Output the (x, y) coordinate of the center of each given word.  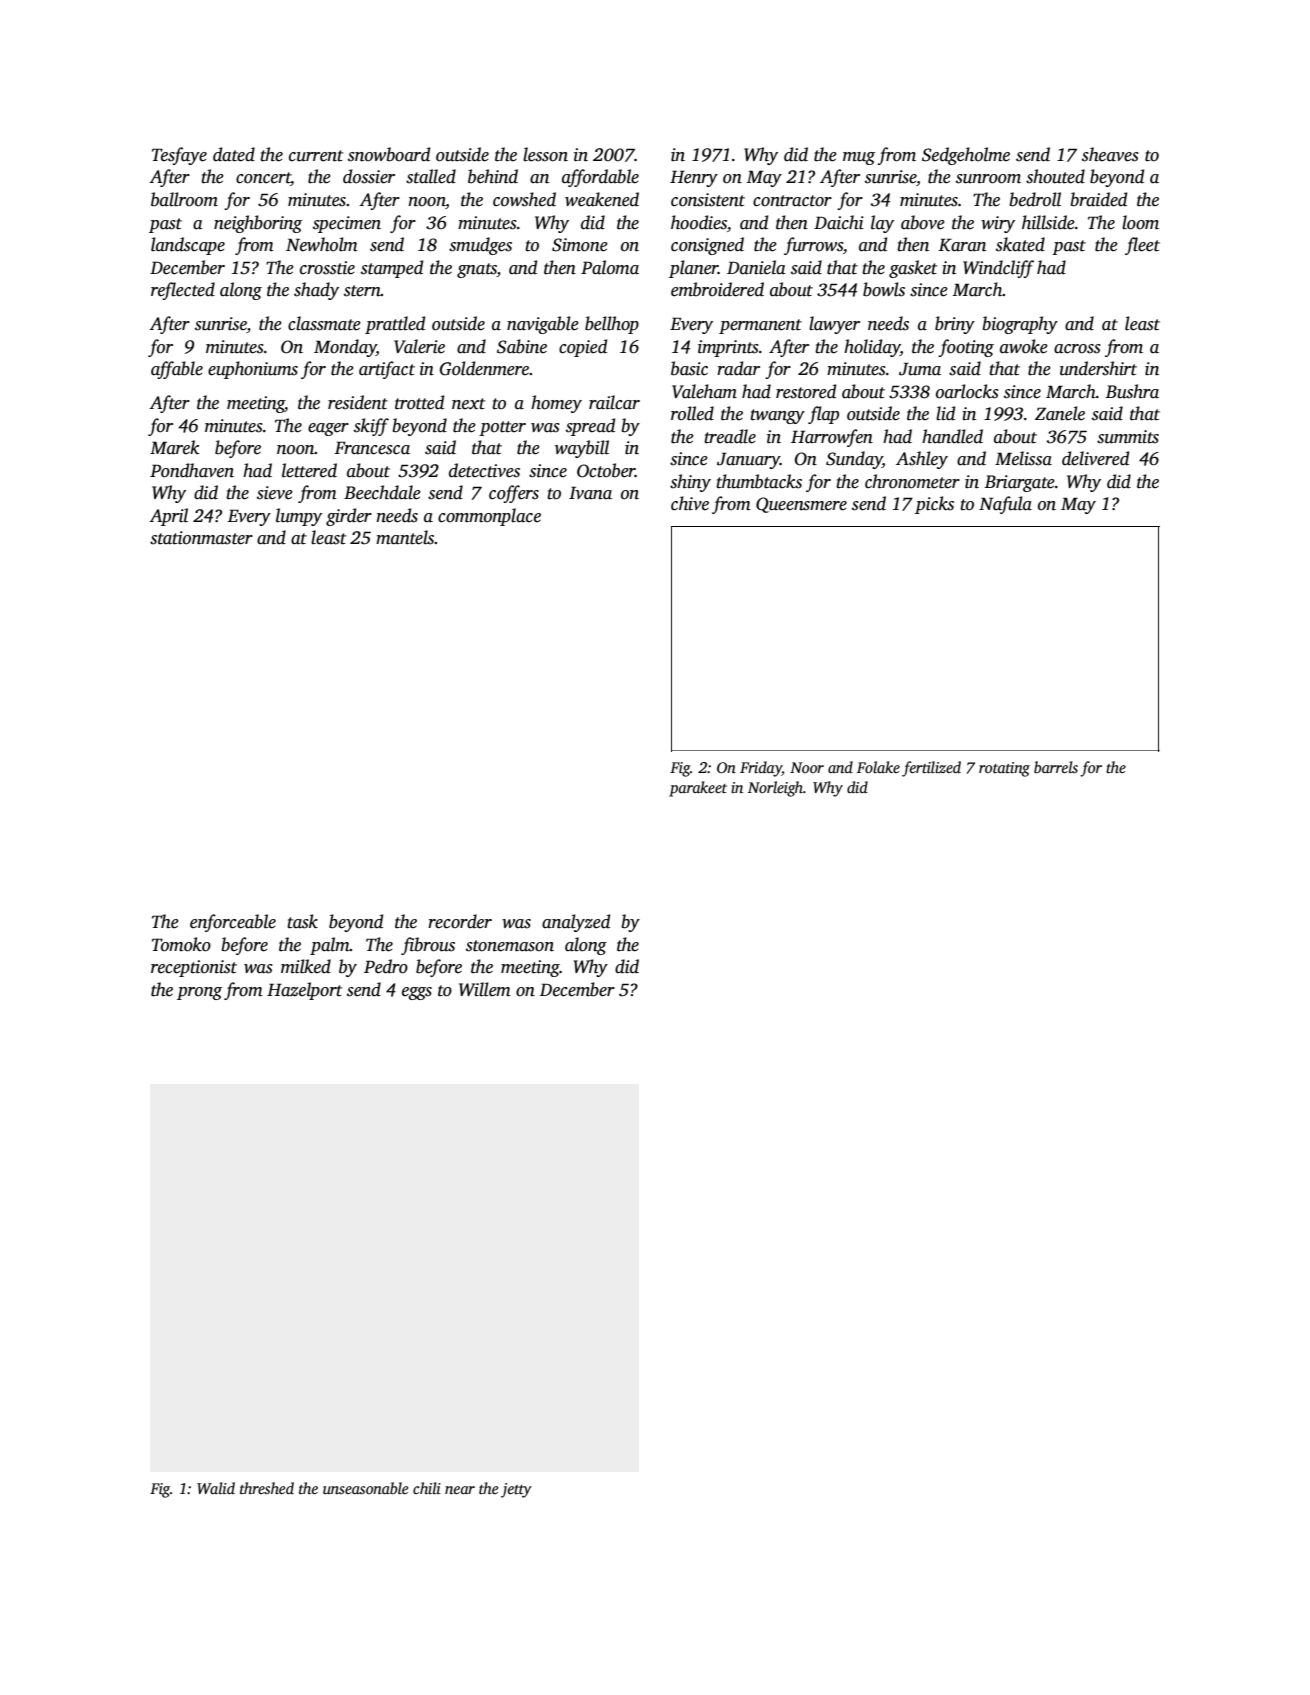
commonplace (489, 517)
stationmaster (201, 538)
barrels (1056, 767)
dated (234, 154)
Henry (694, 178)
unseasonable (365, 1488)
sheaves (1110, 154)
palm (330, 946)
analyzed (576, 923)
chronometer (912, 481)
